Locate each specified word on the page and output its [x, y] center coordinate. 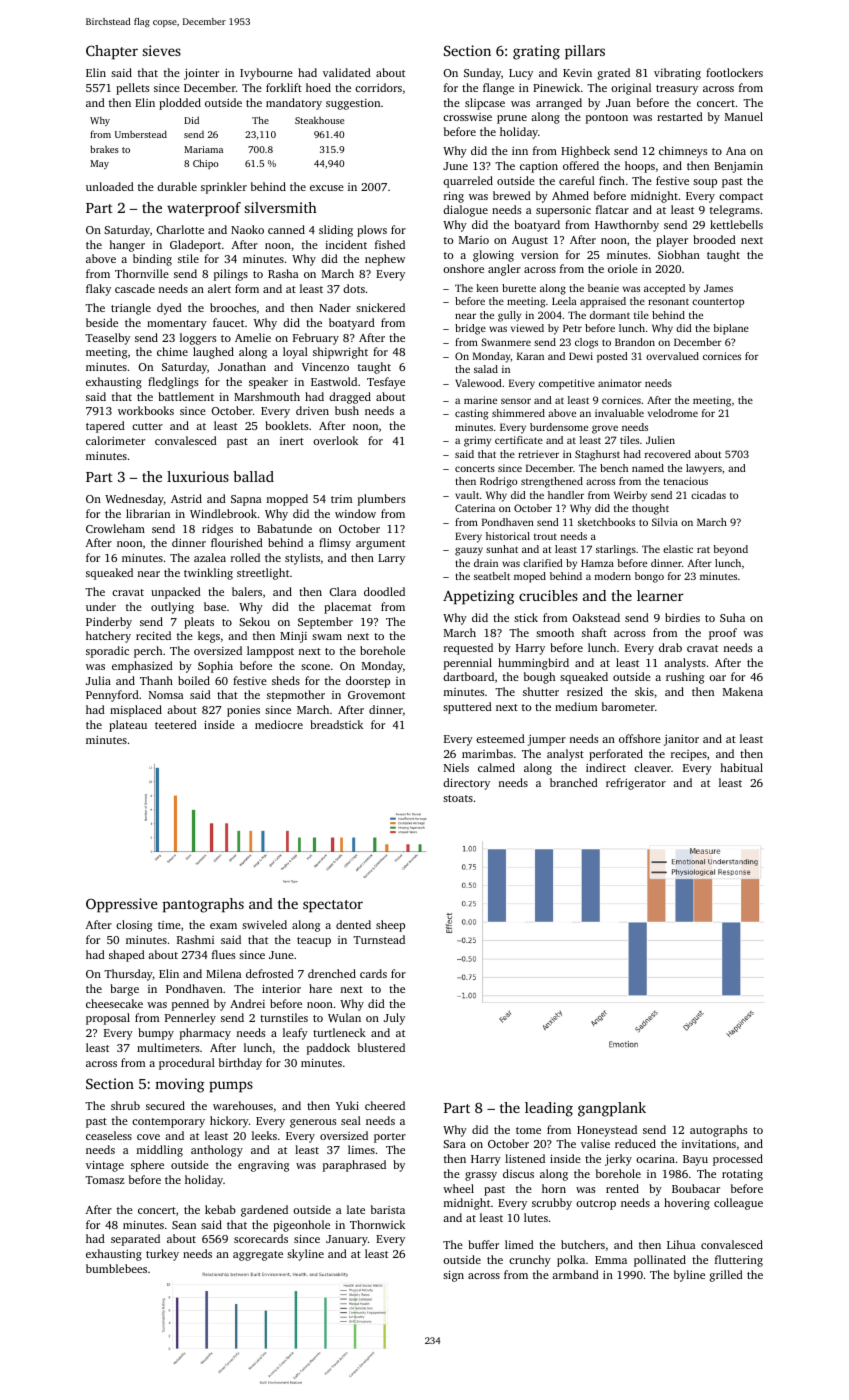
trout [545, 537]
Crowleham [115, 528]
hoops [640, 167]
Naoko [247, 229]
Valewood [478, 383]
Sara [454, 1144]
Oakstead [596, 617]
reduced [635, 1143]
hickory [229, 1122]
